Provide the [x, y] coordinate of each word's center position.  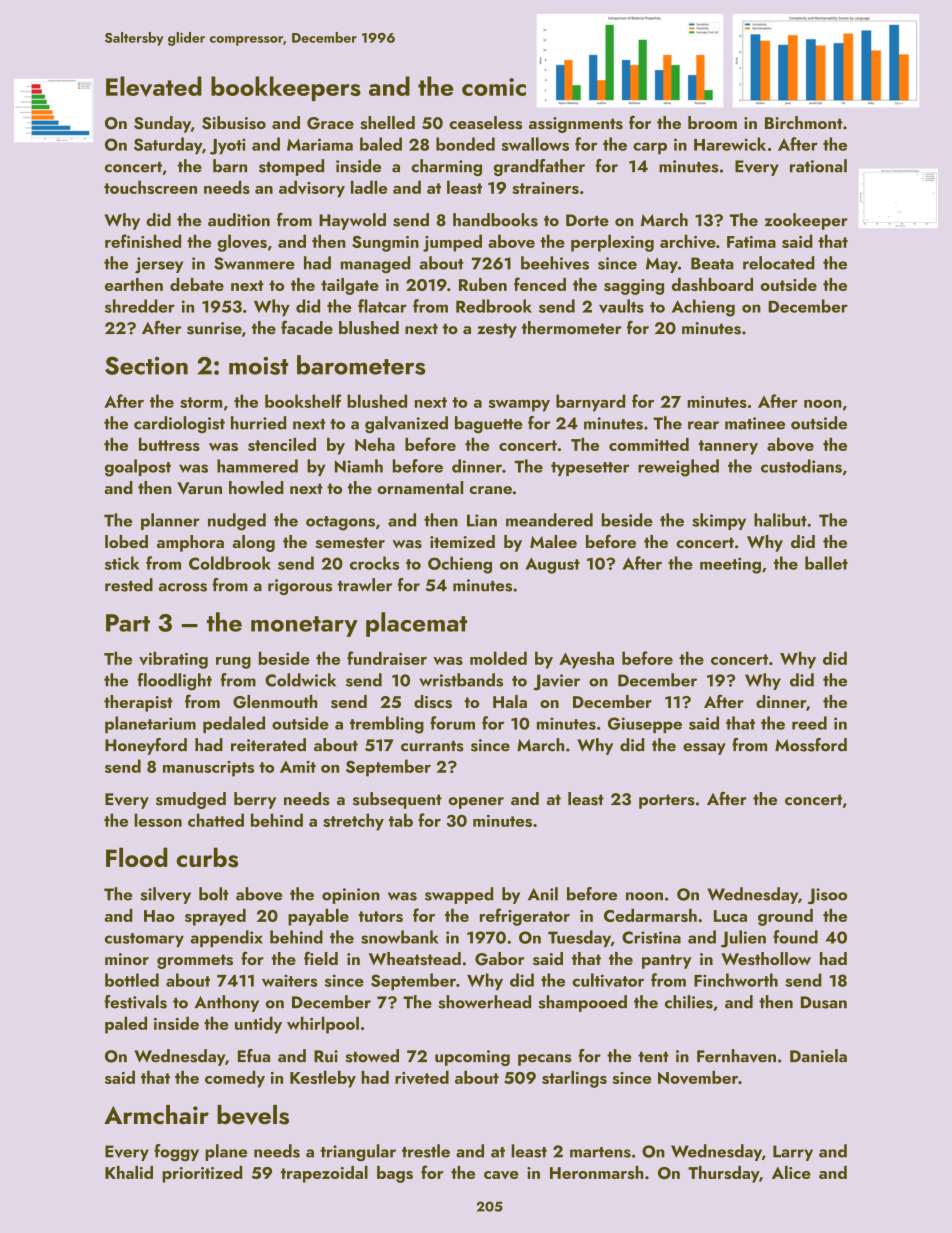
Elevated [154, 86]
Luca [730, 916]
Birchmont [803, 122]
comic [494, 87]
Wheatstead [415, 959]
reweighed [678, 468]
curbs [207, 857]
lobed [126, 541]
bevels [253, 1115]
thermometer [571, 327]
